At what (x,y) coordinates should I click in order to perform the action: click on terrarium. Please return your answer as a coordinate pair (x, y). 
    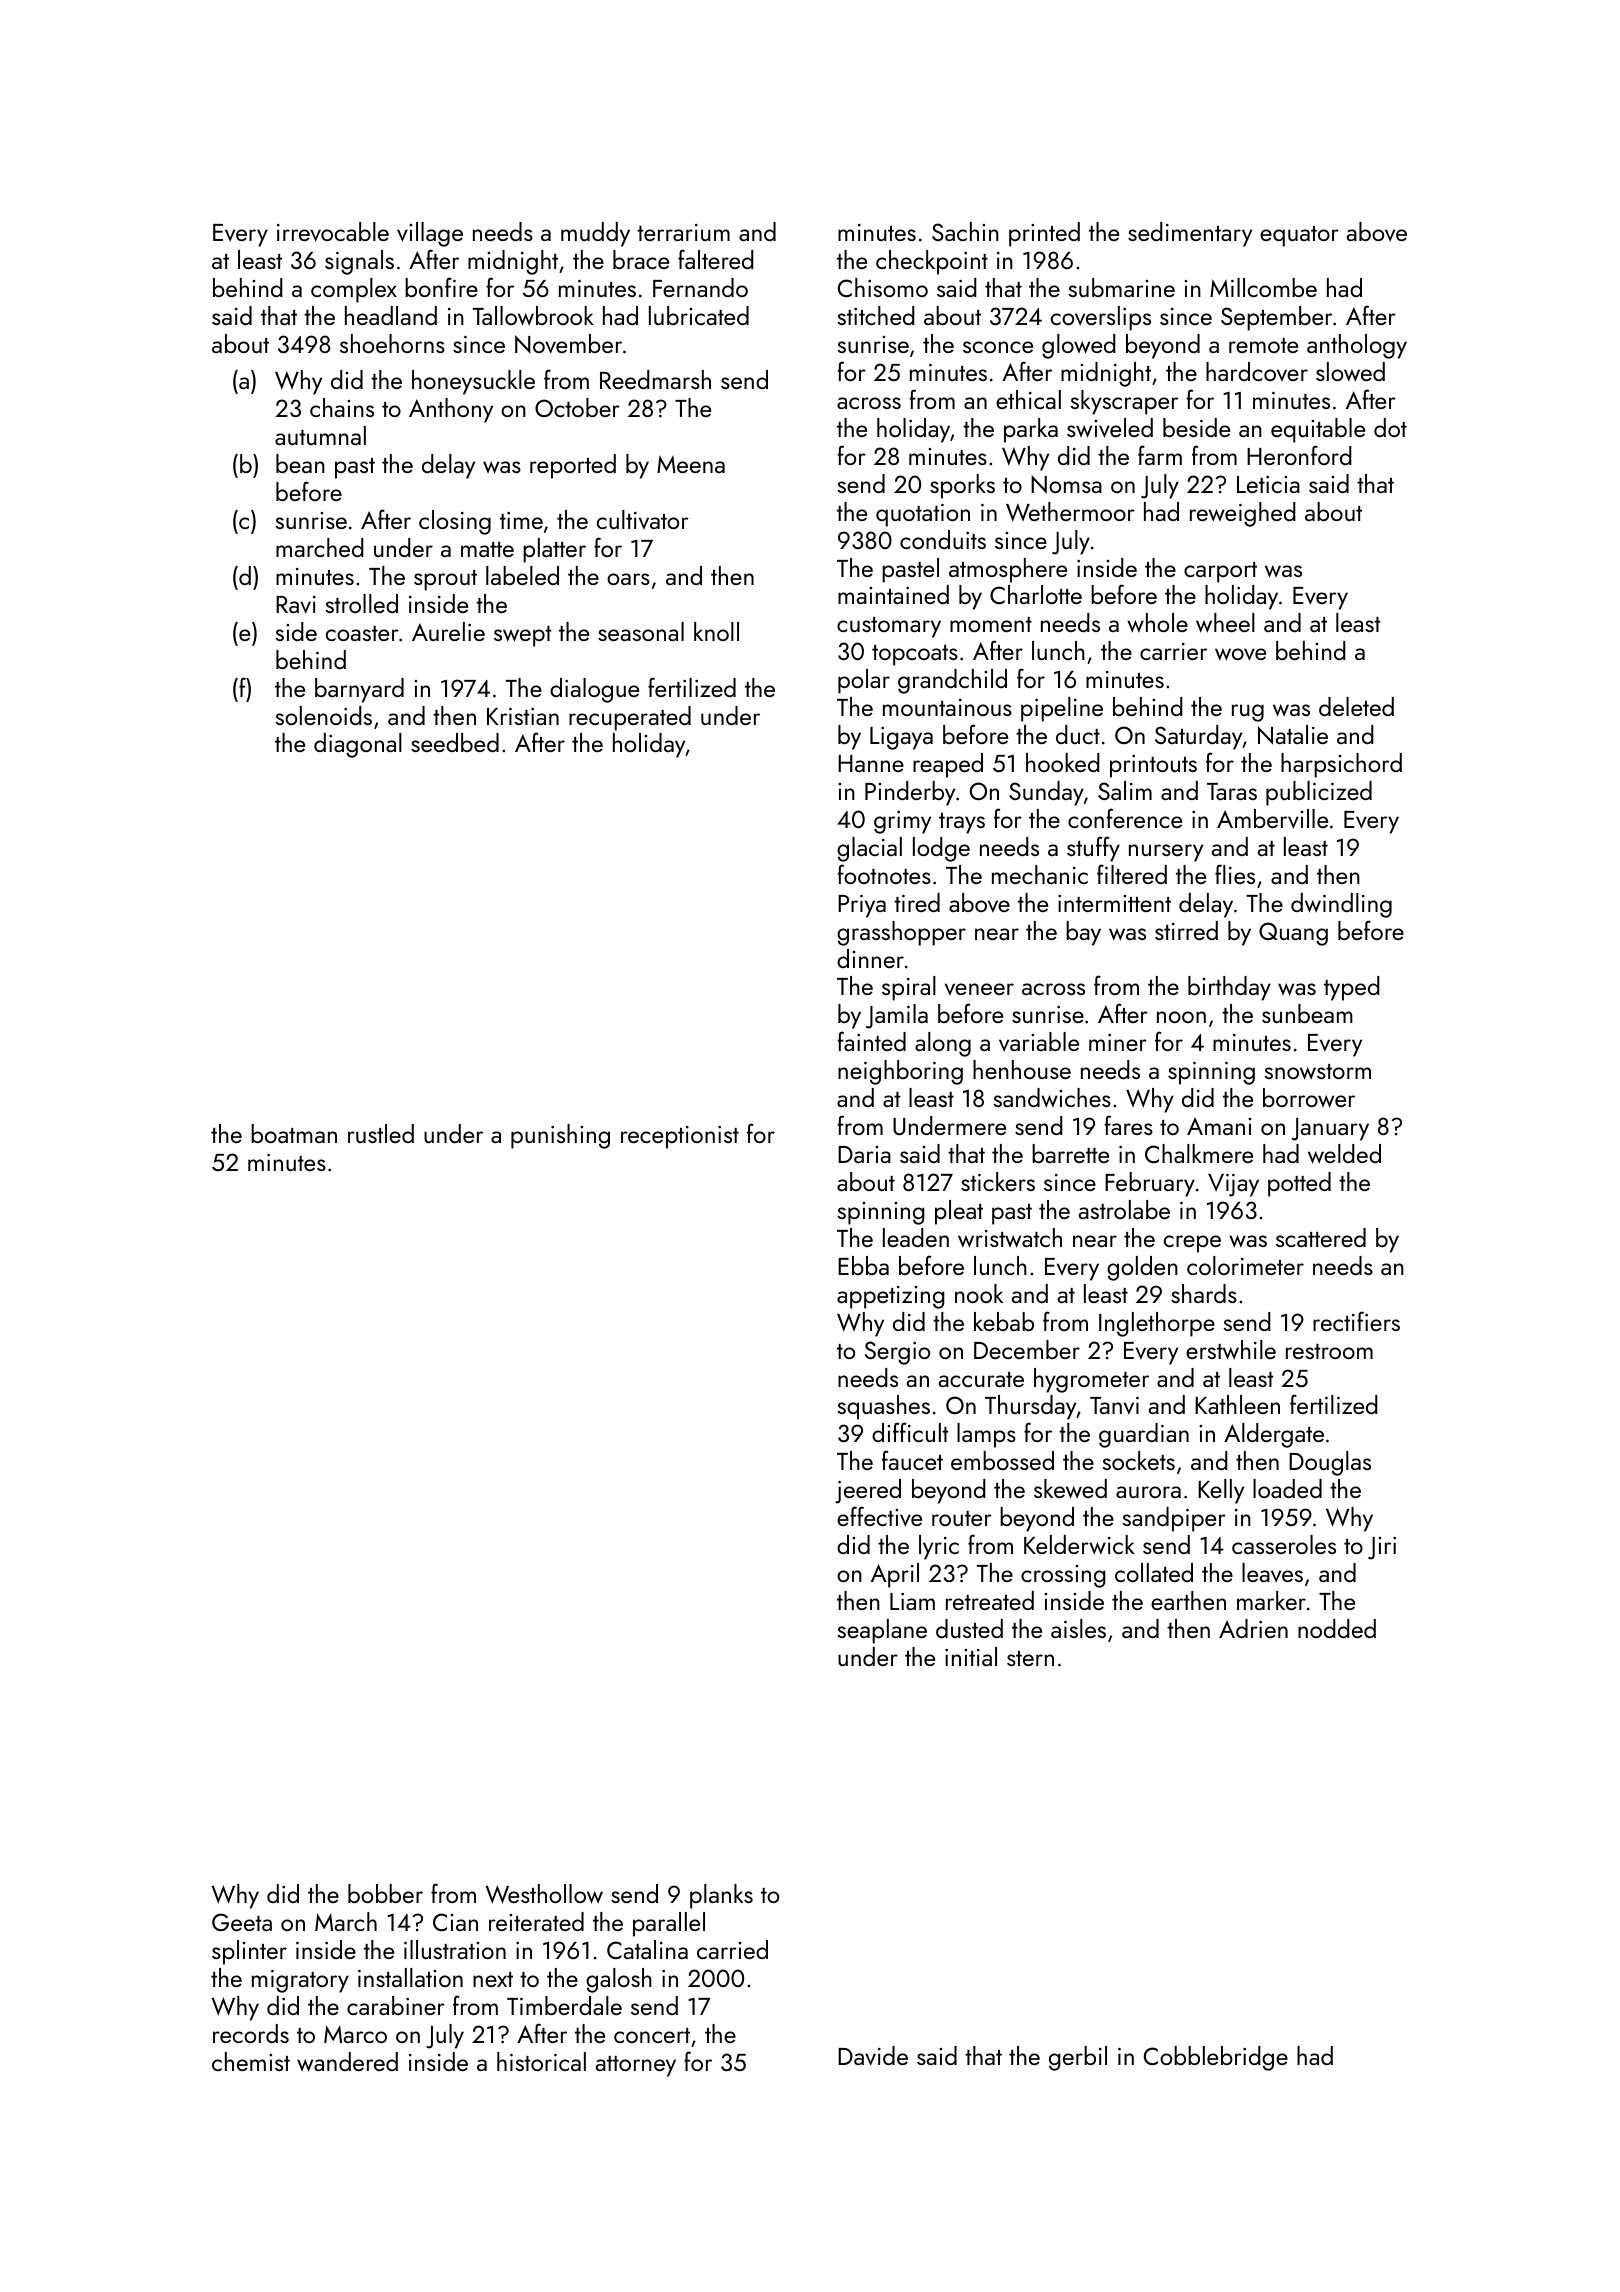
    Looking at the image, I should click on (683, 232).
